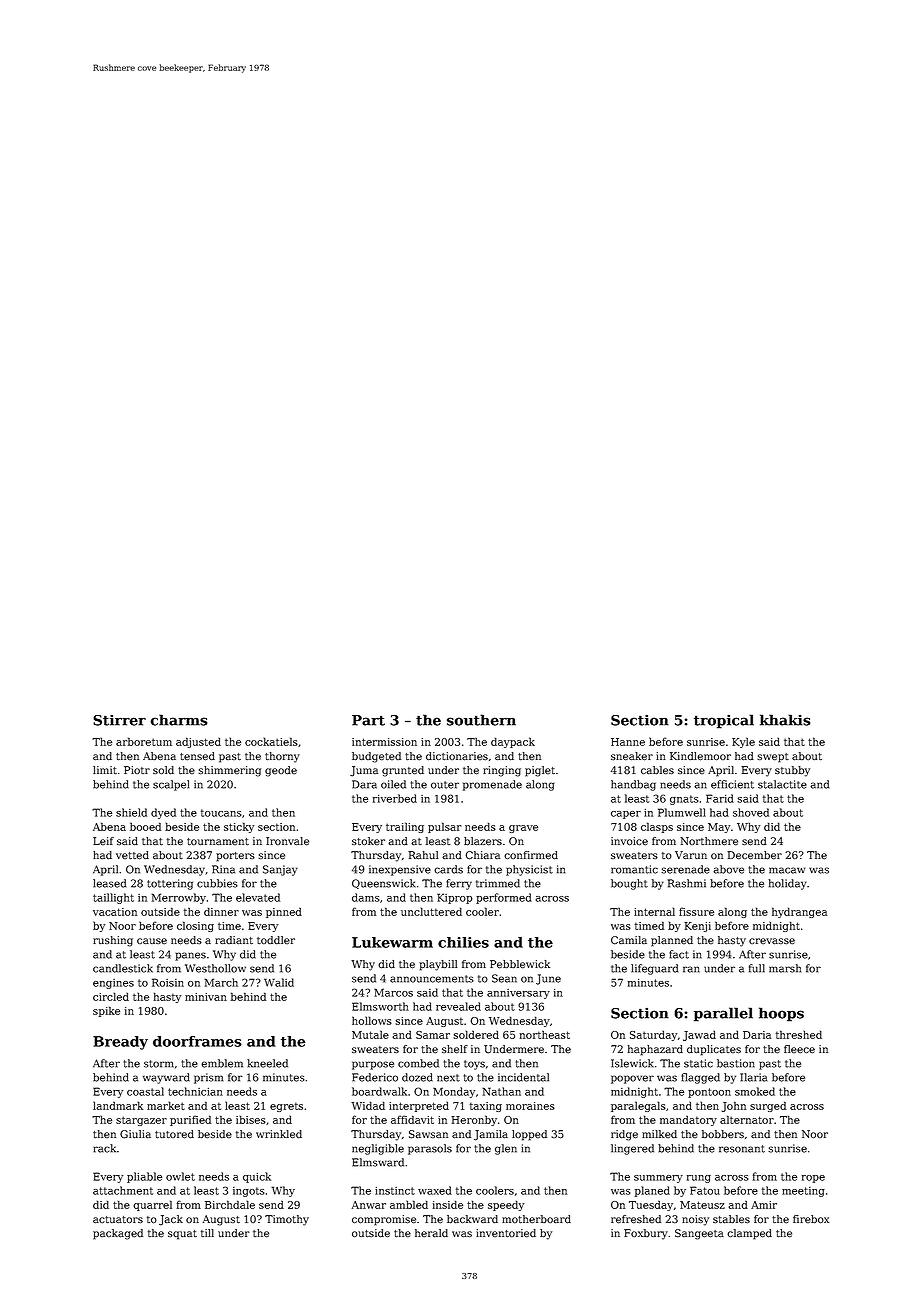  I want to click on porters, so click(235, 857).
